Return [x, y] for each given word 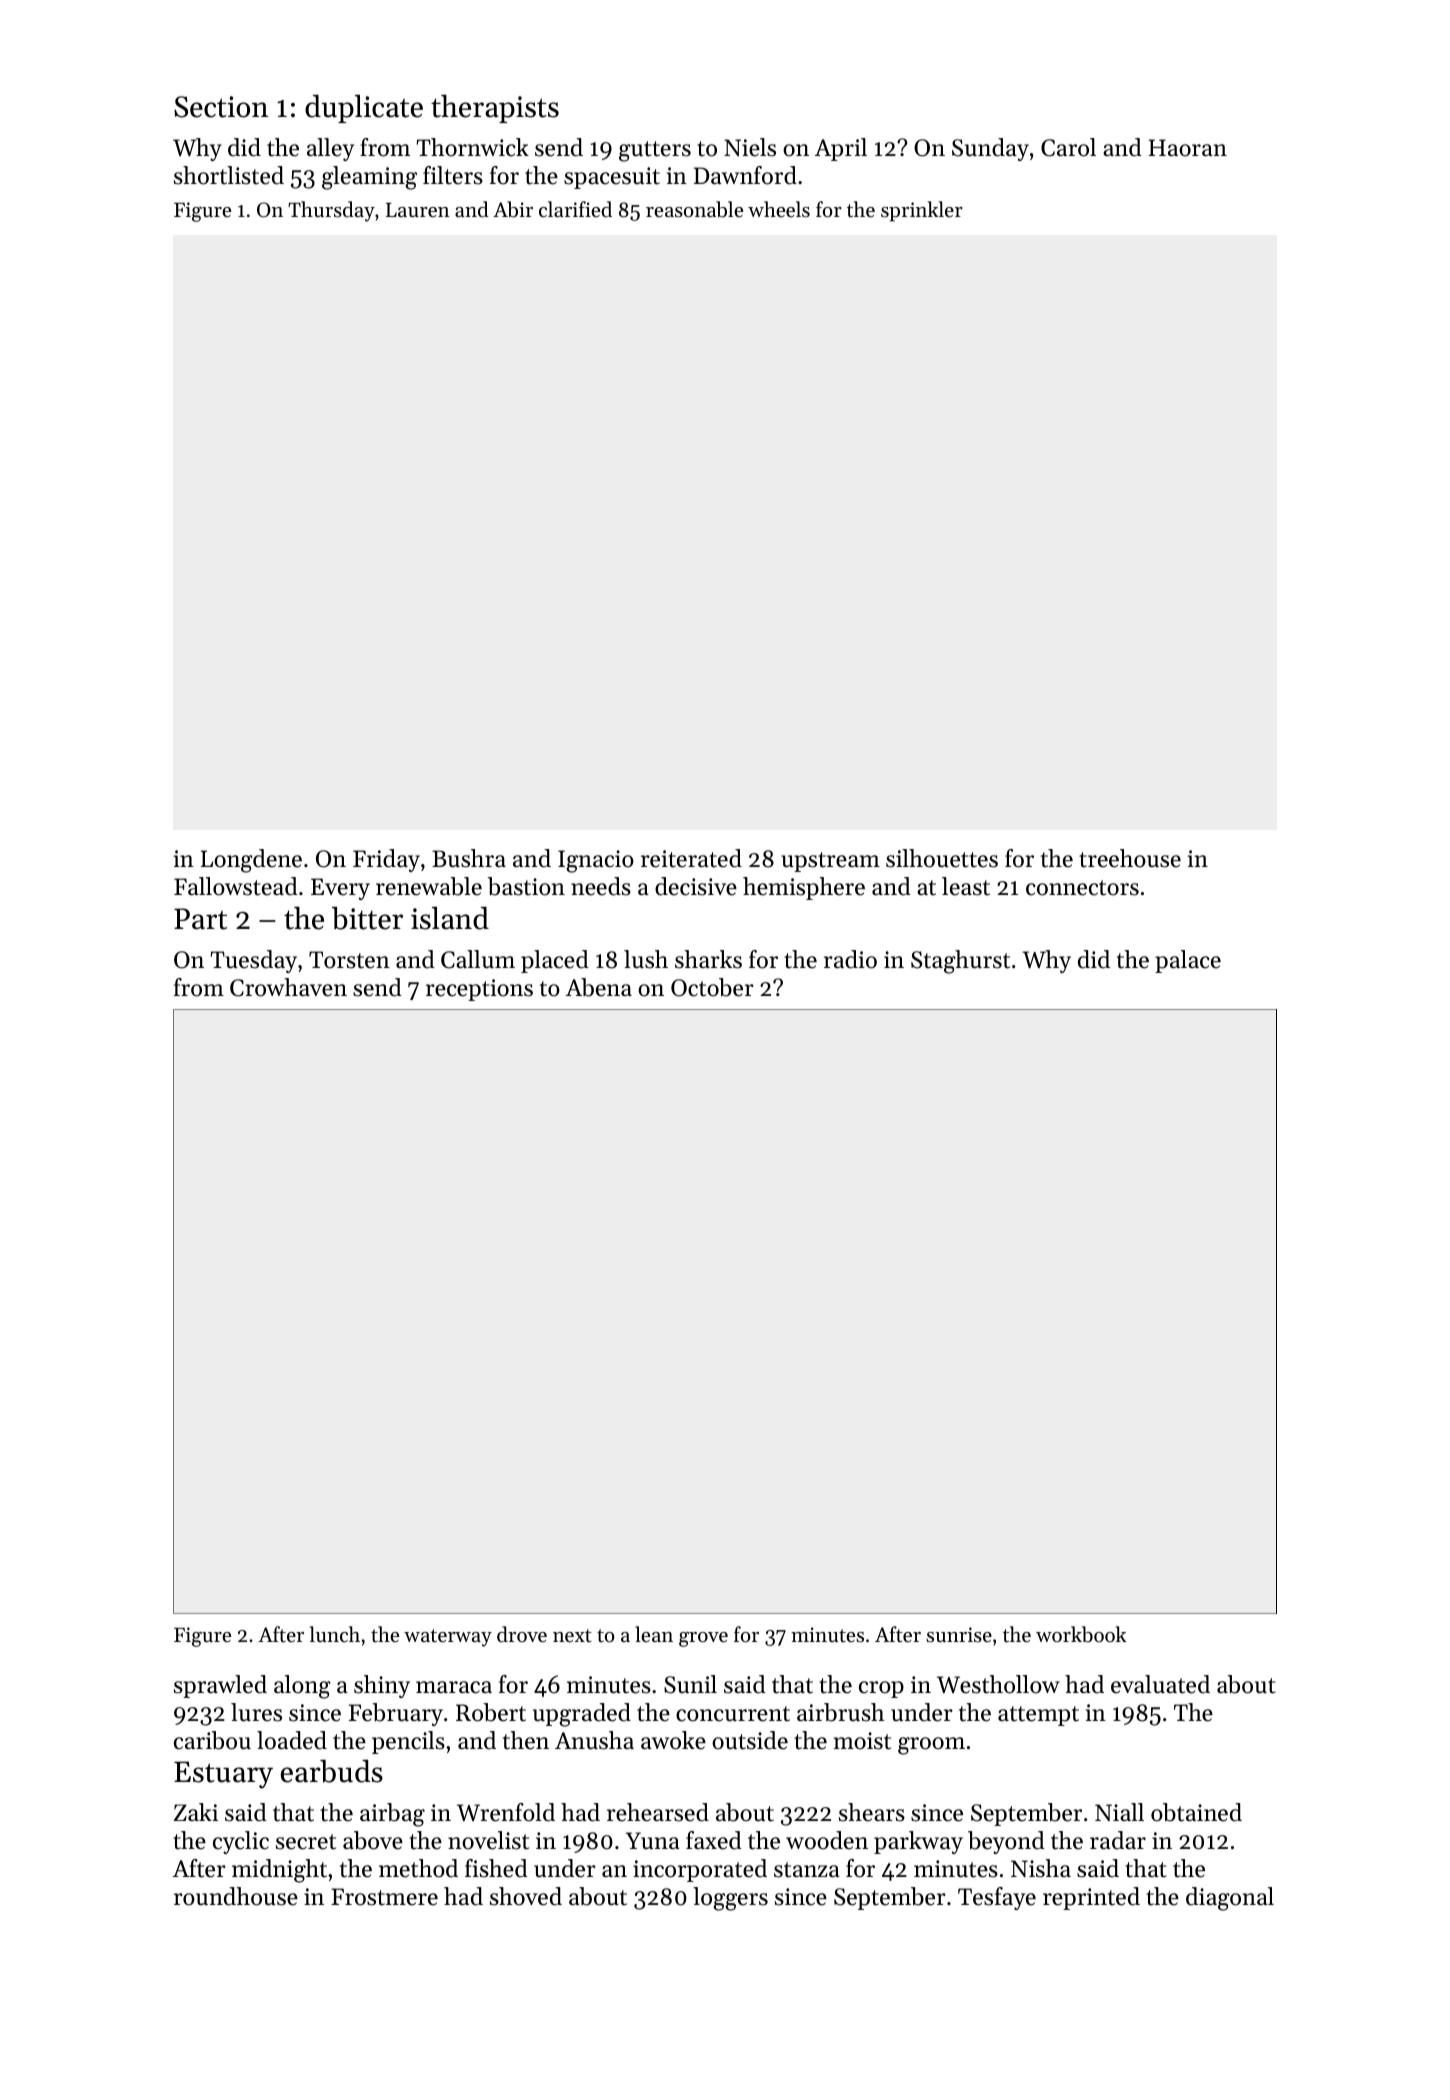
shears [872, 1812]
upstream [830, 862]
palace [1188, 961]
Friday [386, 860]
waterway [448, 1638]
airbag [392, 1815]
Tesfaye [997, 1898]
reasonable [694, 209]
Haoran [1188, 148]
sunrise [959, 1635]
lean [654, 1634]
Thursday [331, 211]
